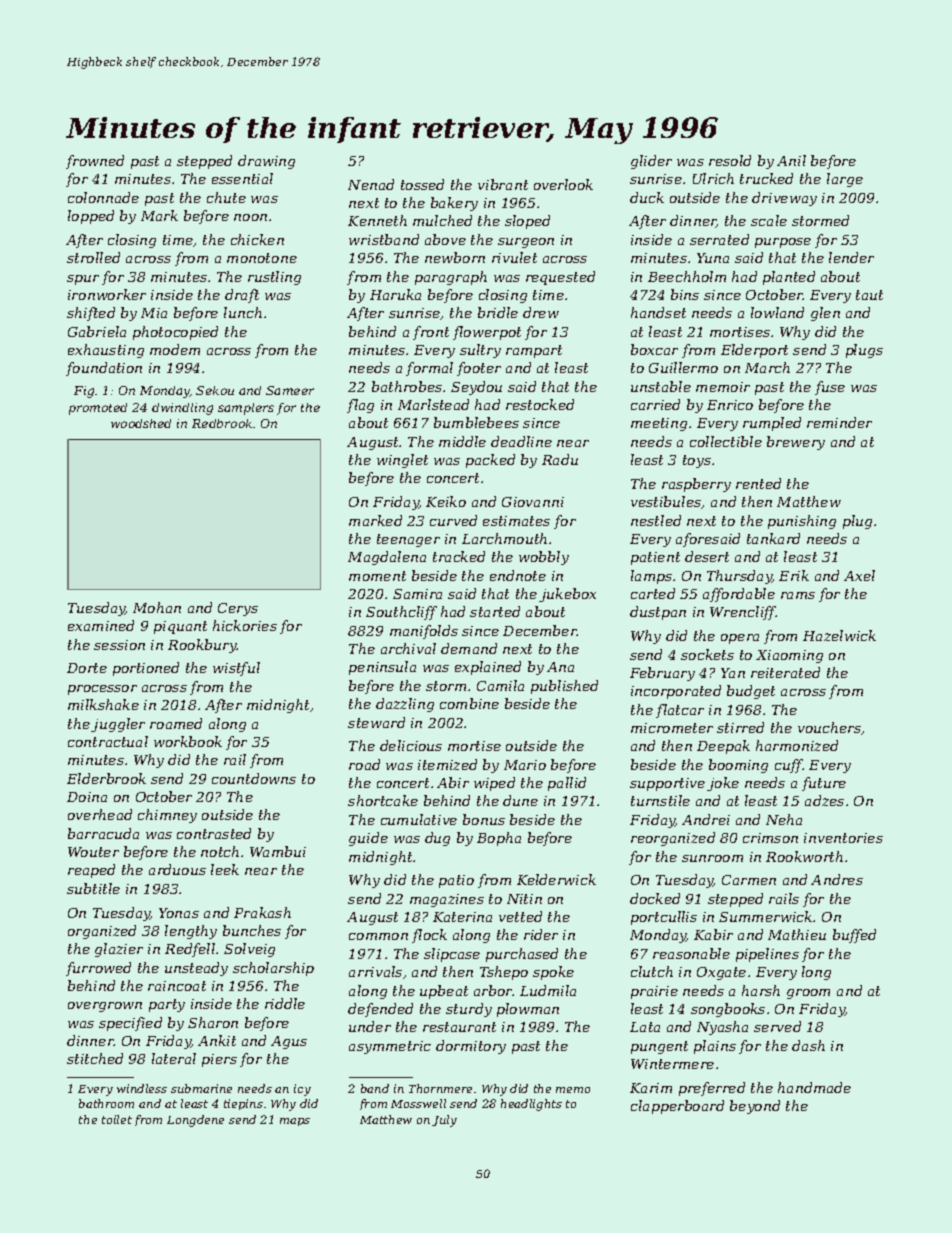 The width and height of the screenshot is (952, 1233). I want to click on Prakash, so click(262, 912).
